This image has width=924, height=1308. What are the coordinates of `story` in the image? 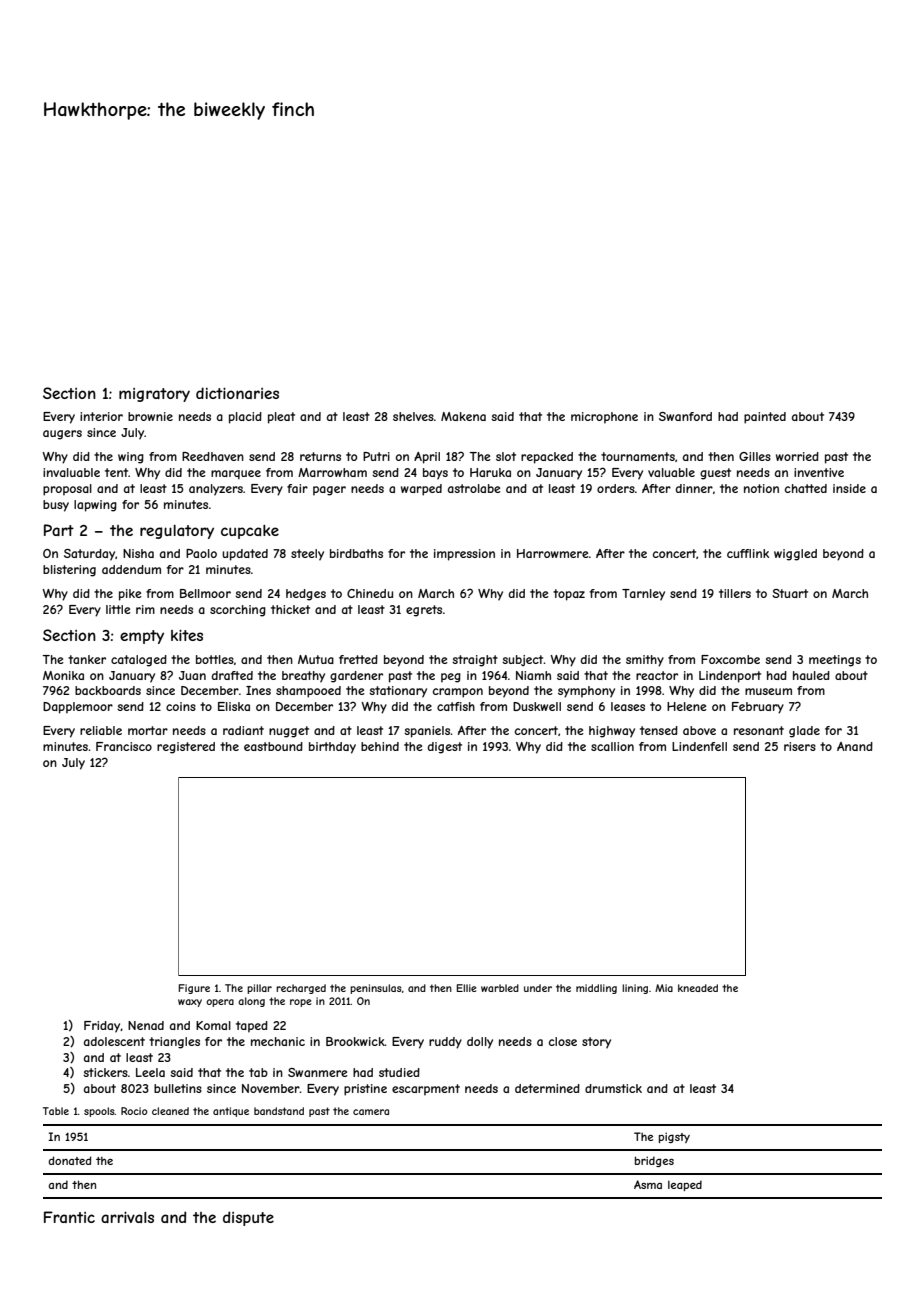 It's located at (596, 1043).
